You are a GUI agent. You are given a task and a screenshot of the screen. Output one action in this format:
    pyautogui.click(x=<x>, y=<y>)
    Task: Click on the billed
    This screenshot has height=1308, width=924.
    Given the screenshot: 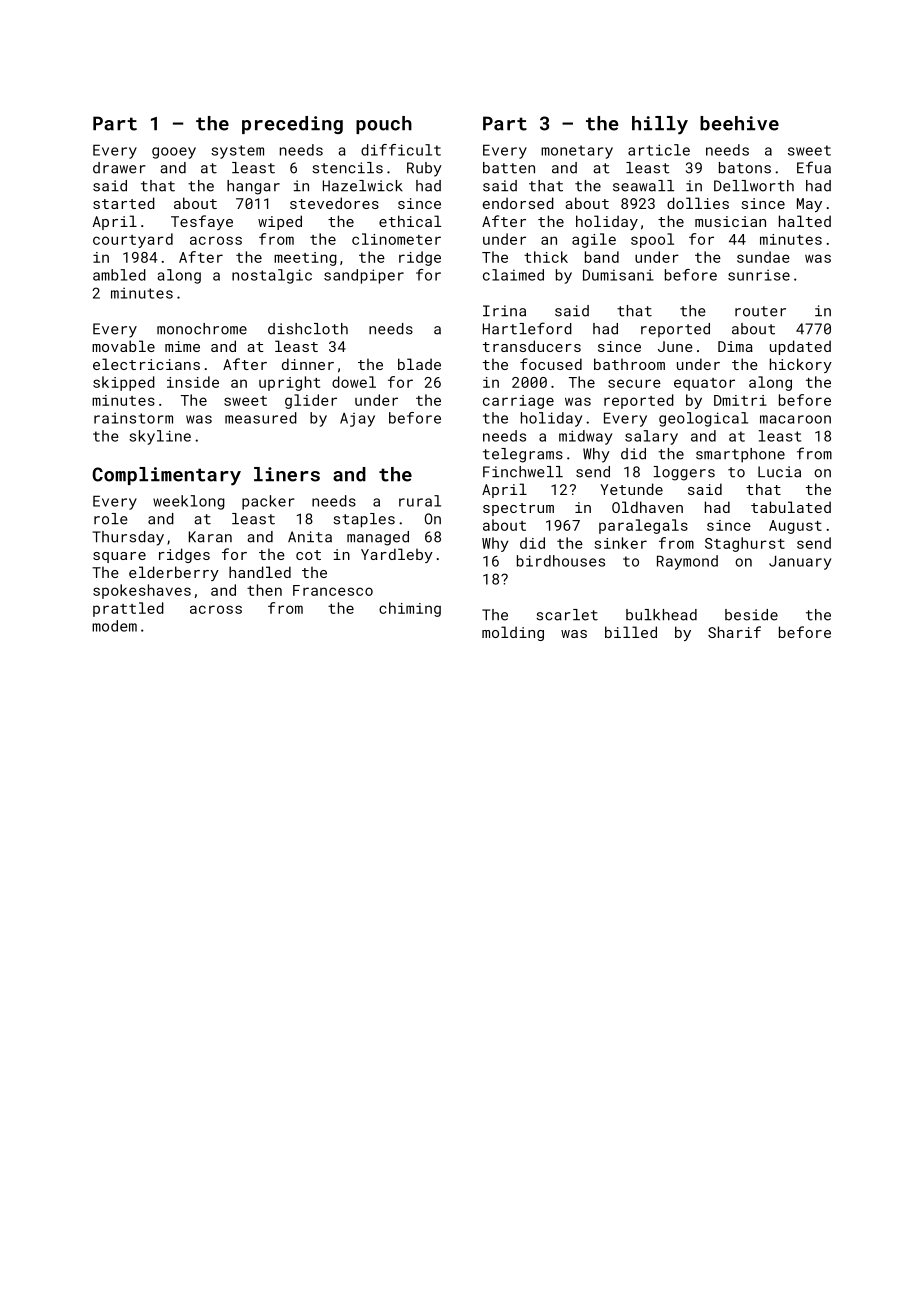 What is the action you would take?
    pyautogui.click(x=631, y=632)
